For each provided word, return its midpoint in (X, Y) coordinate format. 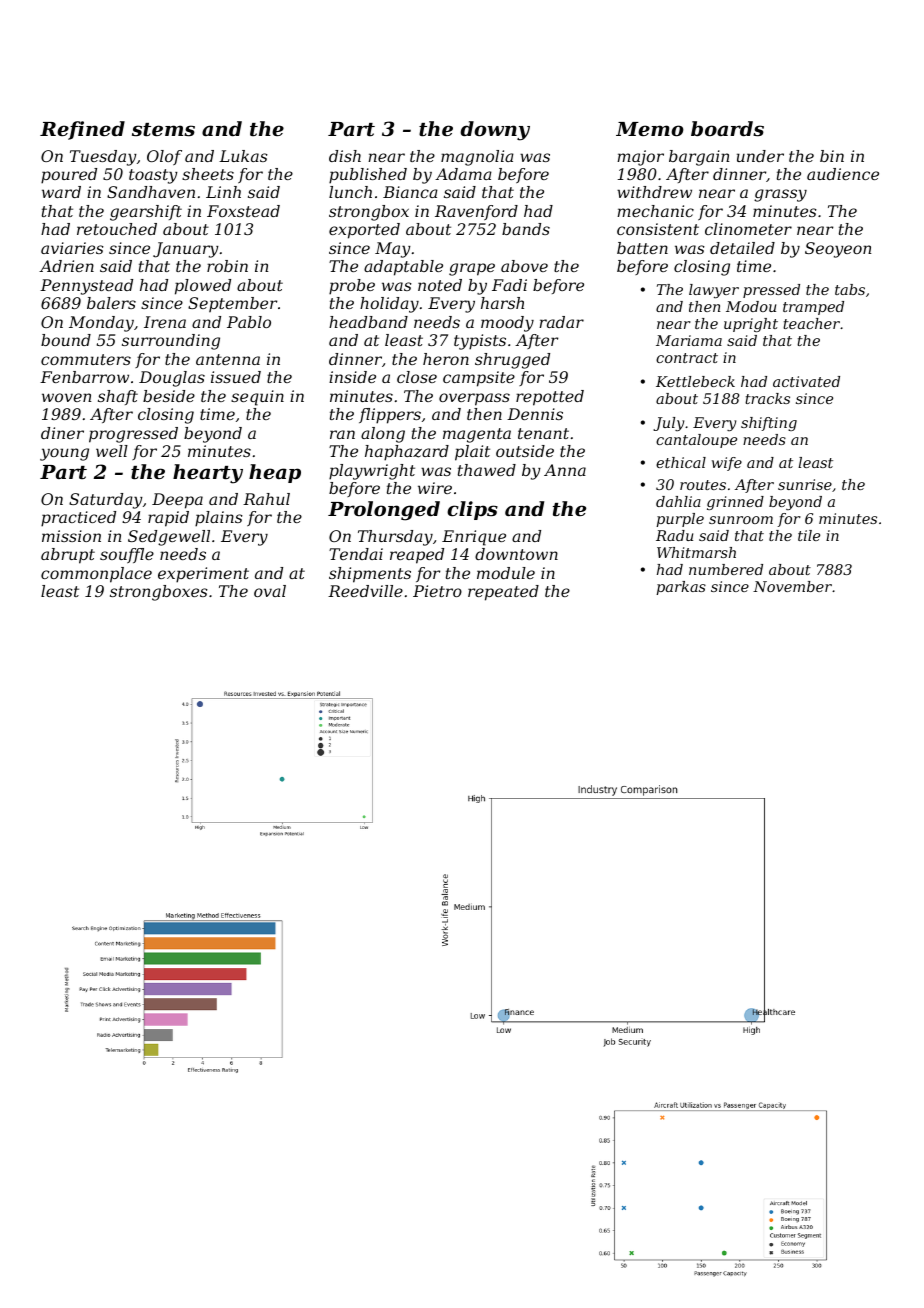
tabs (850, 289)
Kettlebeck (695, 381)
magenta (477, 435)
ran (342, 434)
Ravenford (476, 212)
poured (69, 176)
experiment (203, 575)
